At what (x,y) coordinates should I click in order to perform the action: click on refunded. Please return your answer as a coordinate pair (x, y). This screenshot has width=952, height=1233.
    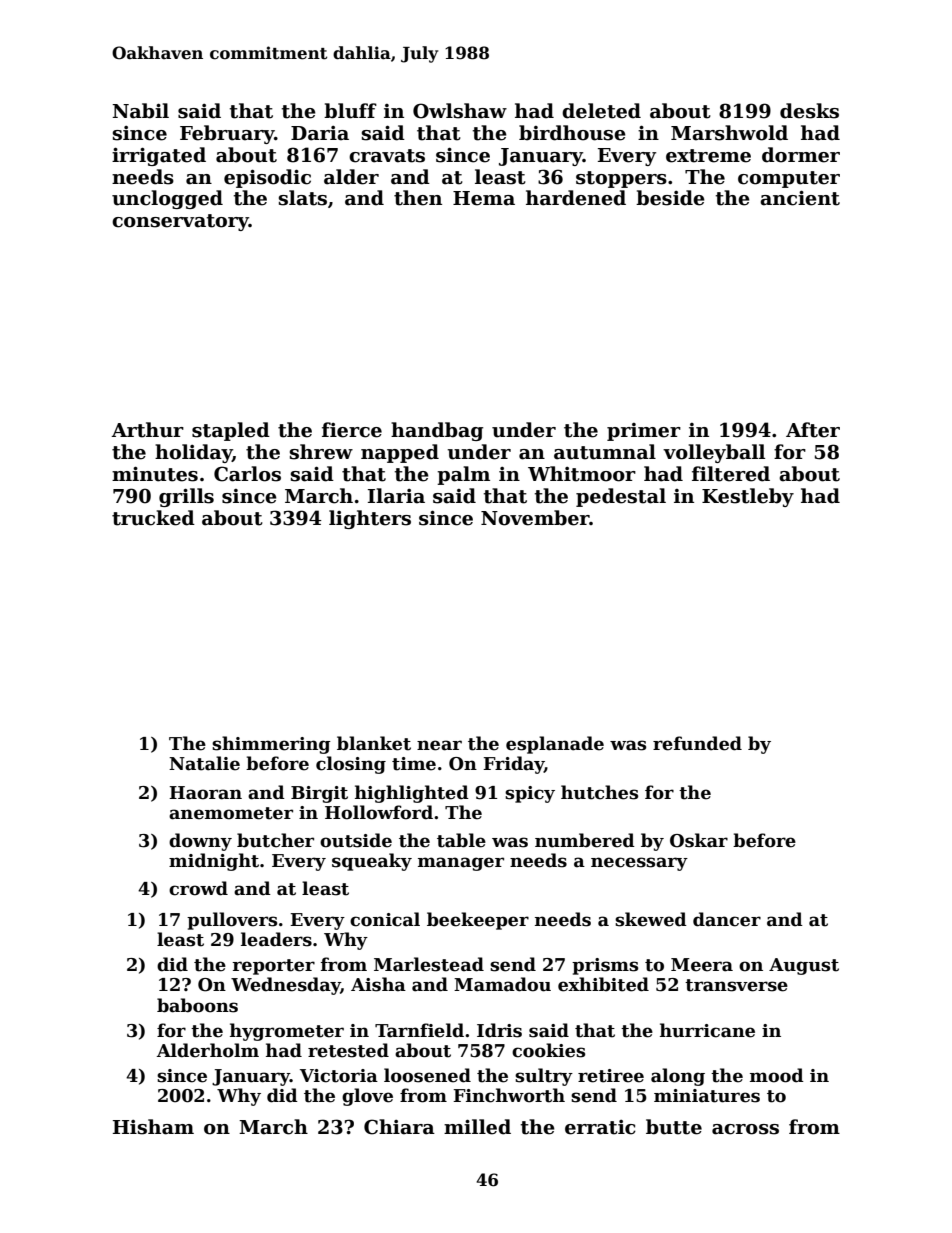
    Looking at the image, I should click on (697, 743).
